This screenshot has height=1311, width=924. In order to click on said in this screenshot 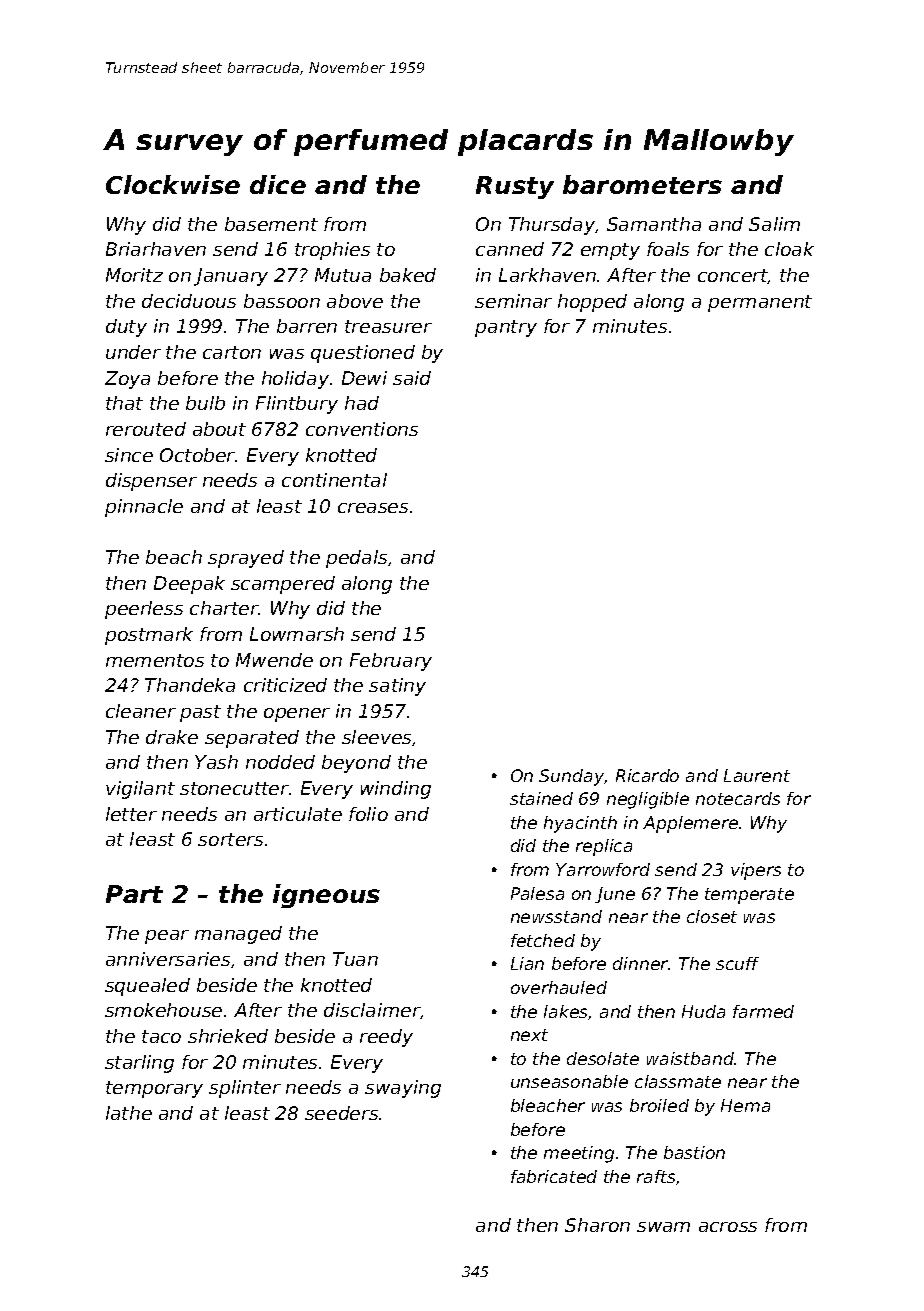, I will do `click(412, 378)`.
